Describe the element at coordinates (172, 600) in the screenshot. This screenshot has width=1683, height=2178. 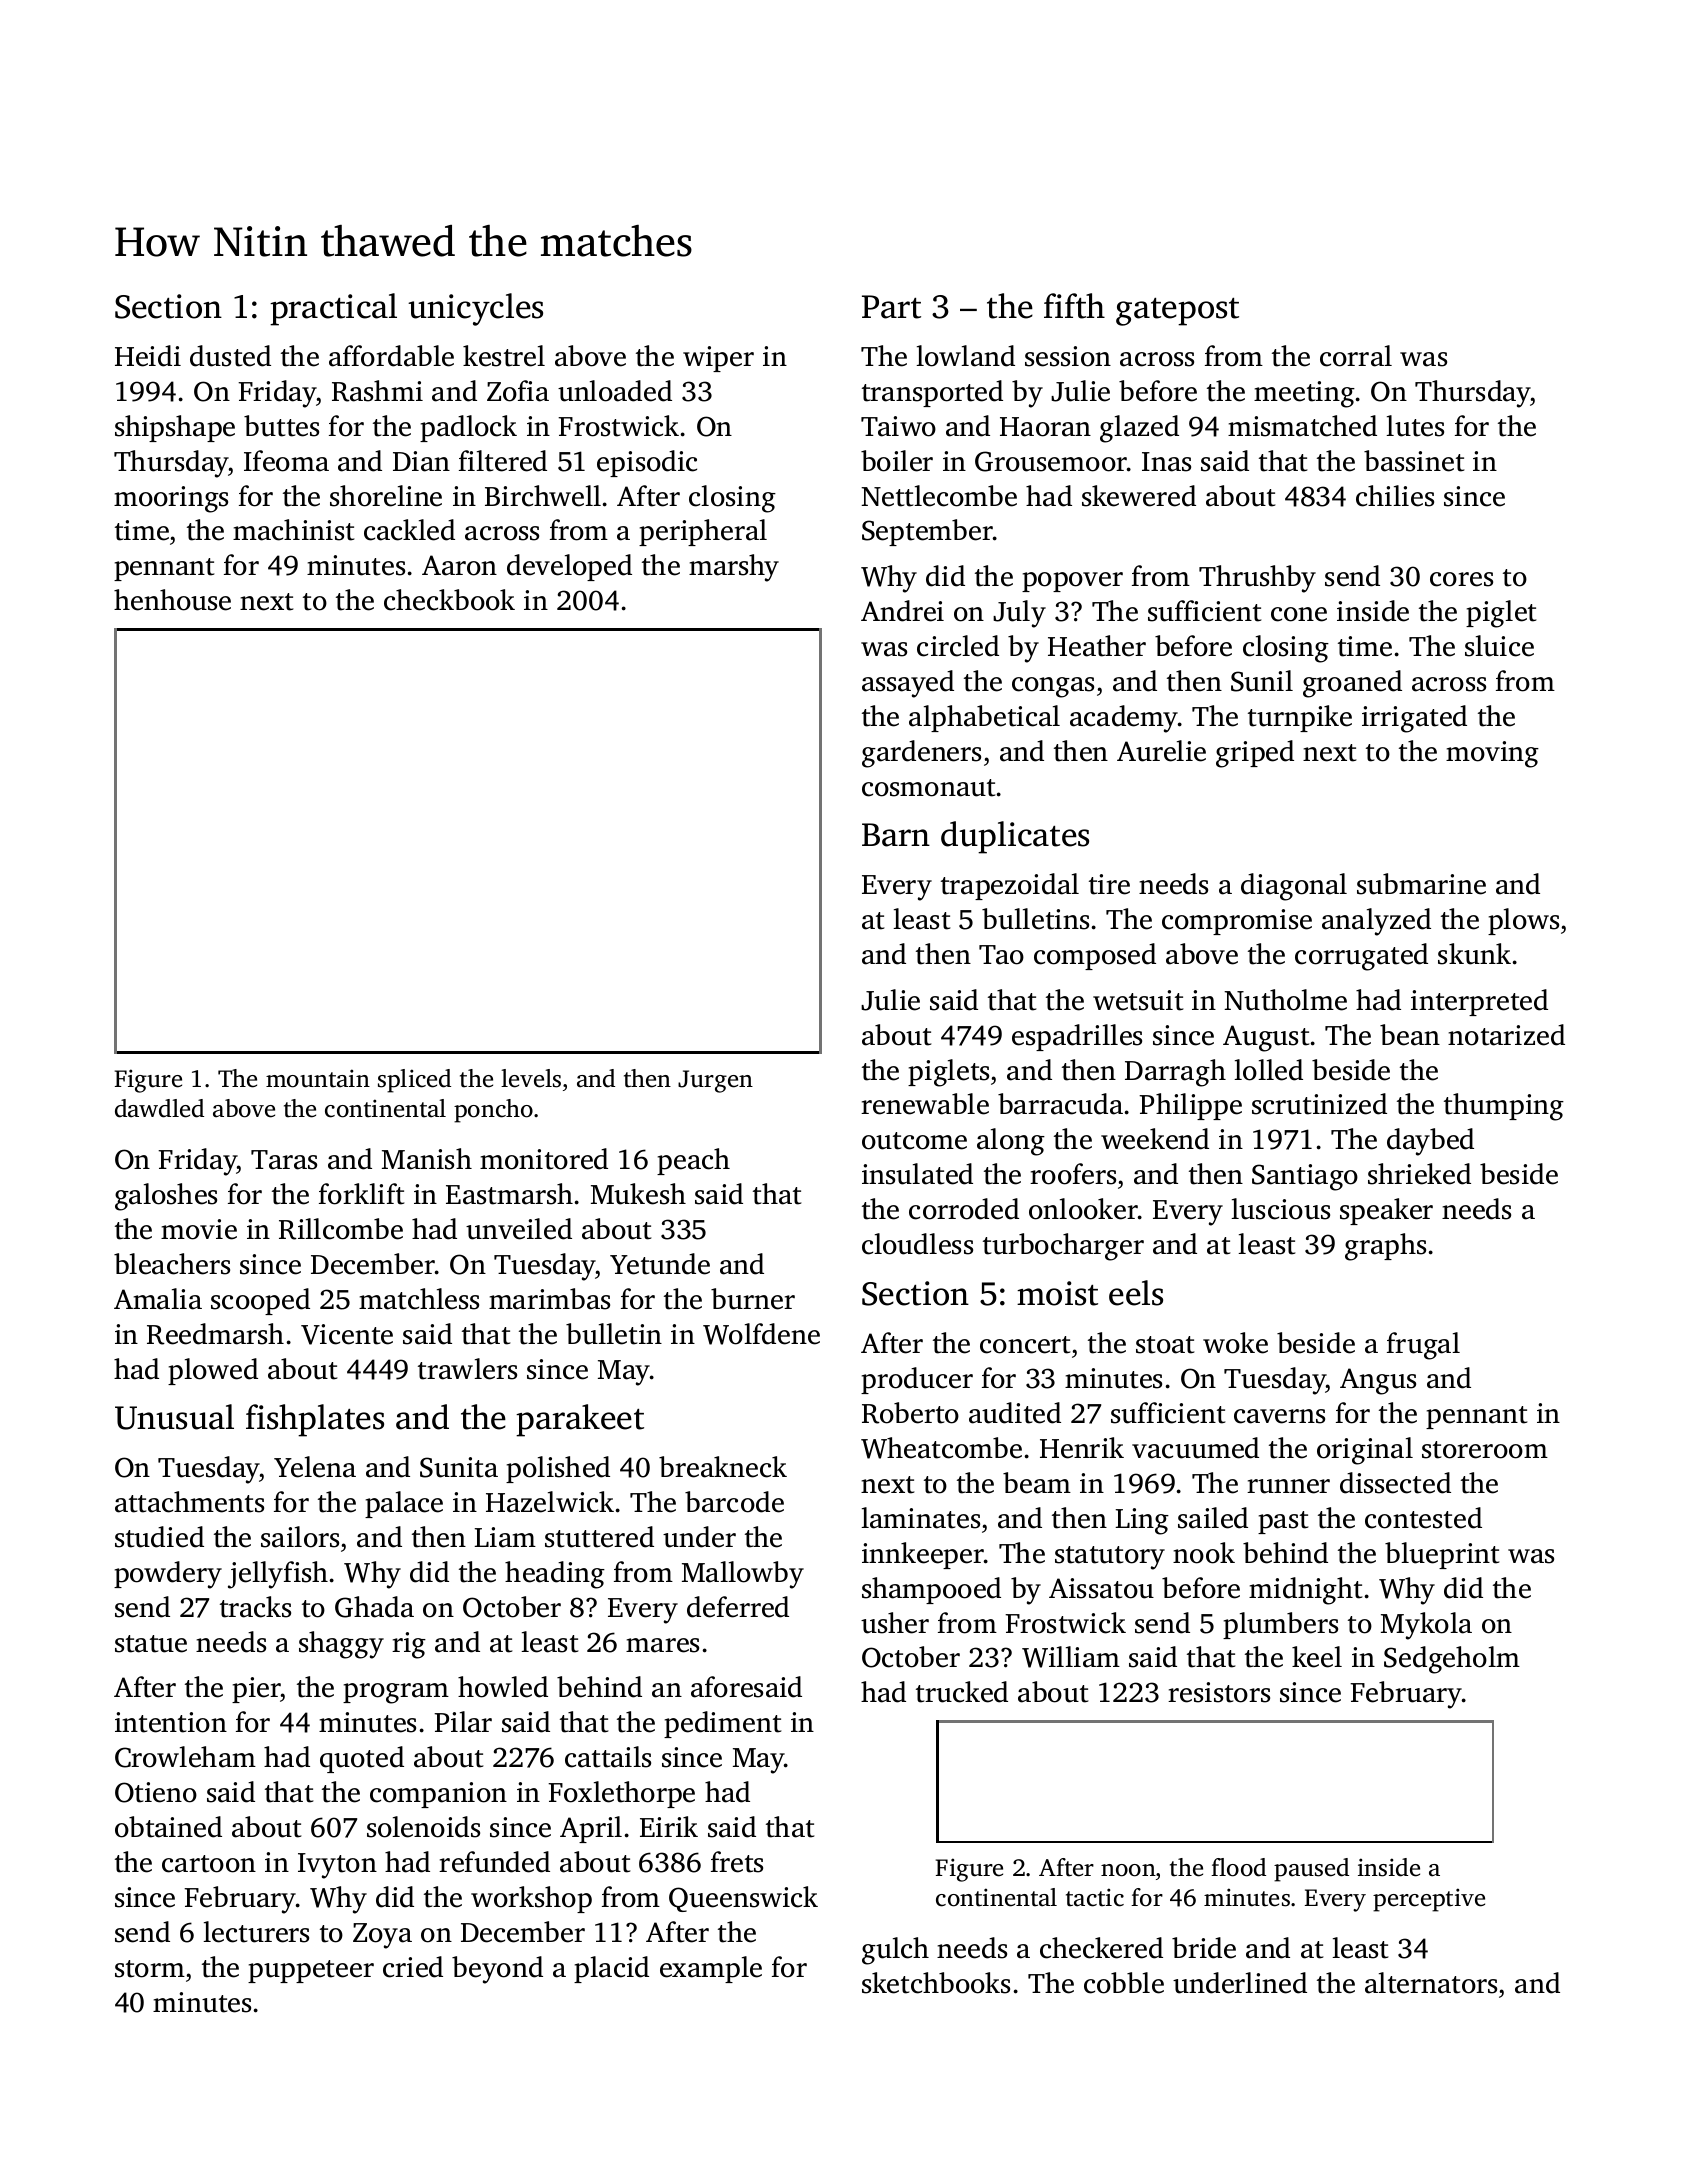
I see `henhouse` at that location.
